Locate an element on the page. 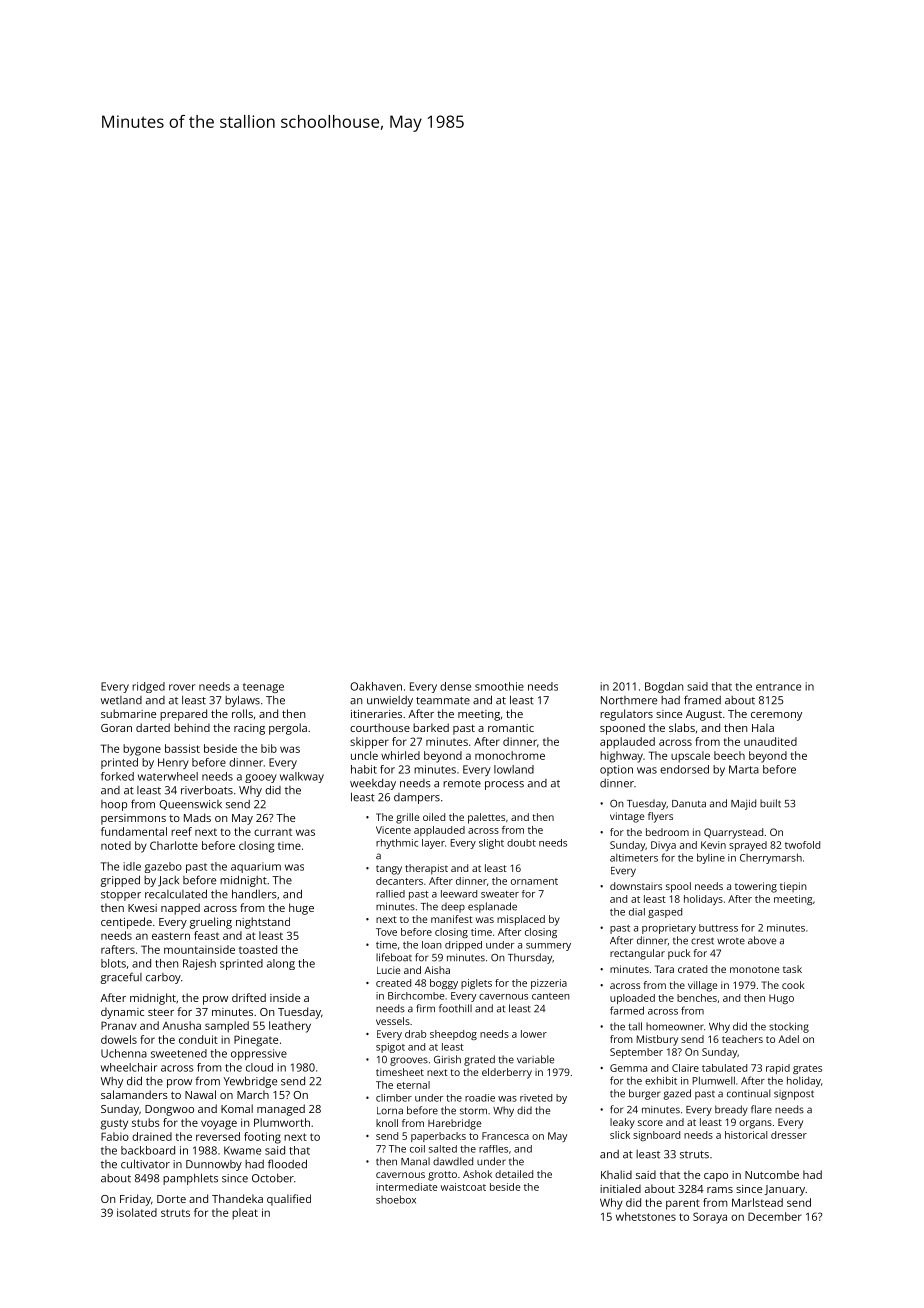 The image size is (924, 1308). racing is located at coordinates (249, 729).
